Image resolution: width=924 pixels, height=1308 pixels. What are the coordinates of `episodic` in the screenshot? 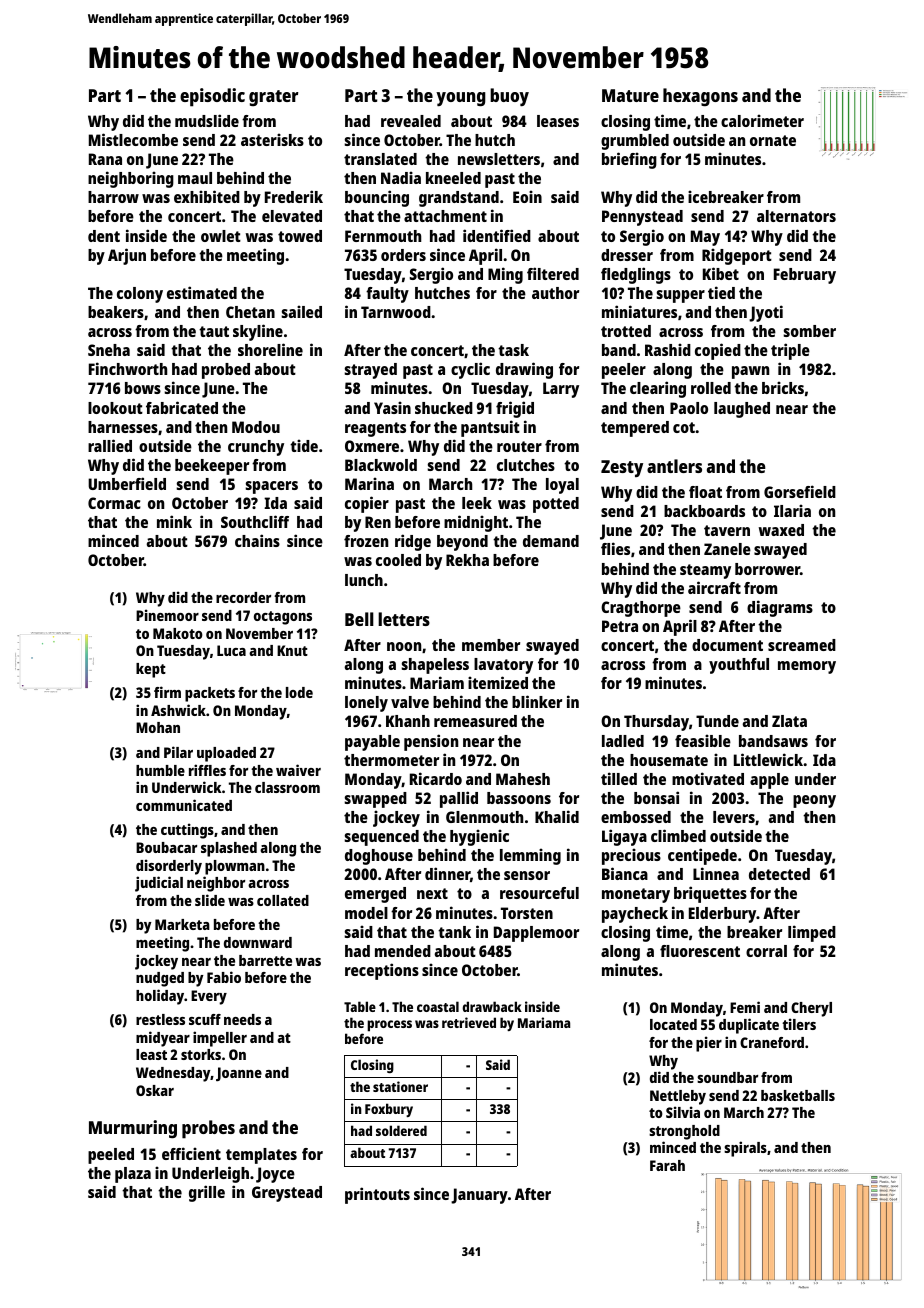 It's located at (212, 97).
